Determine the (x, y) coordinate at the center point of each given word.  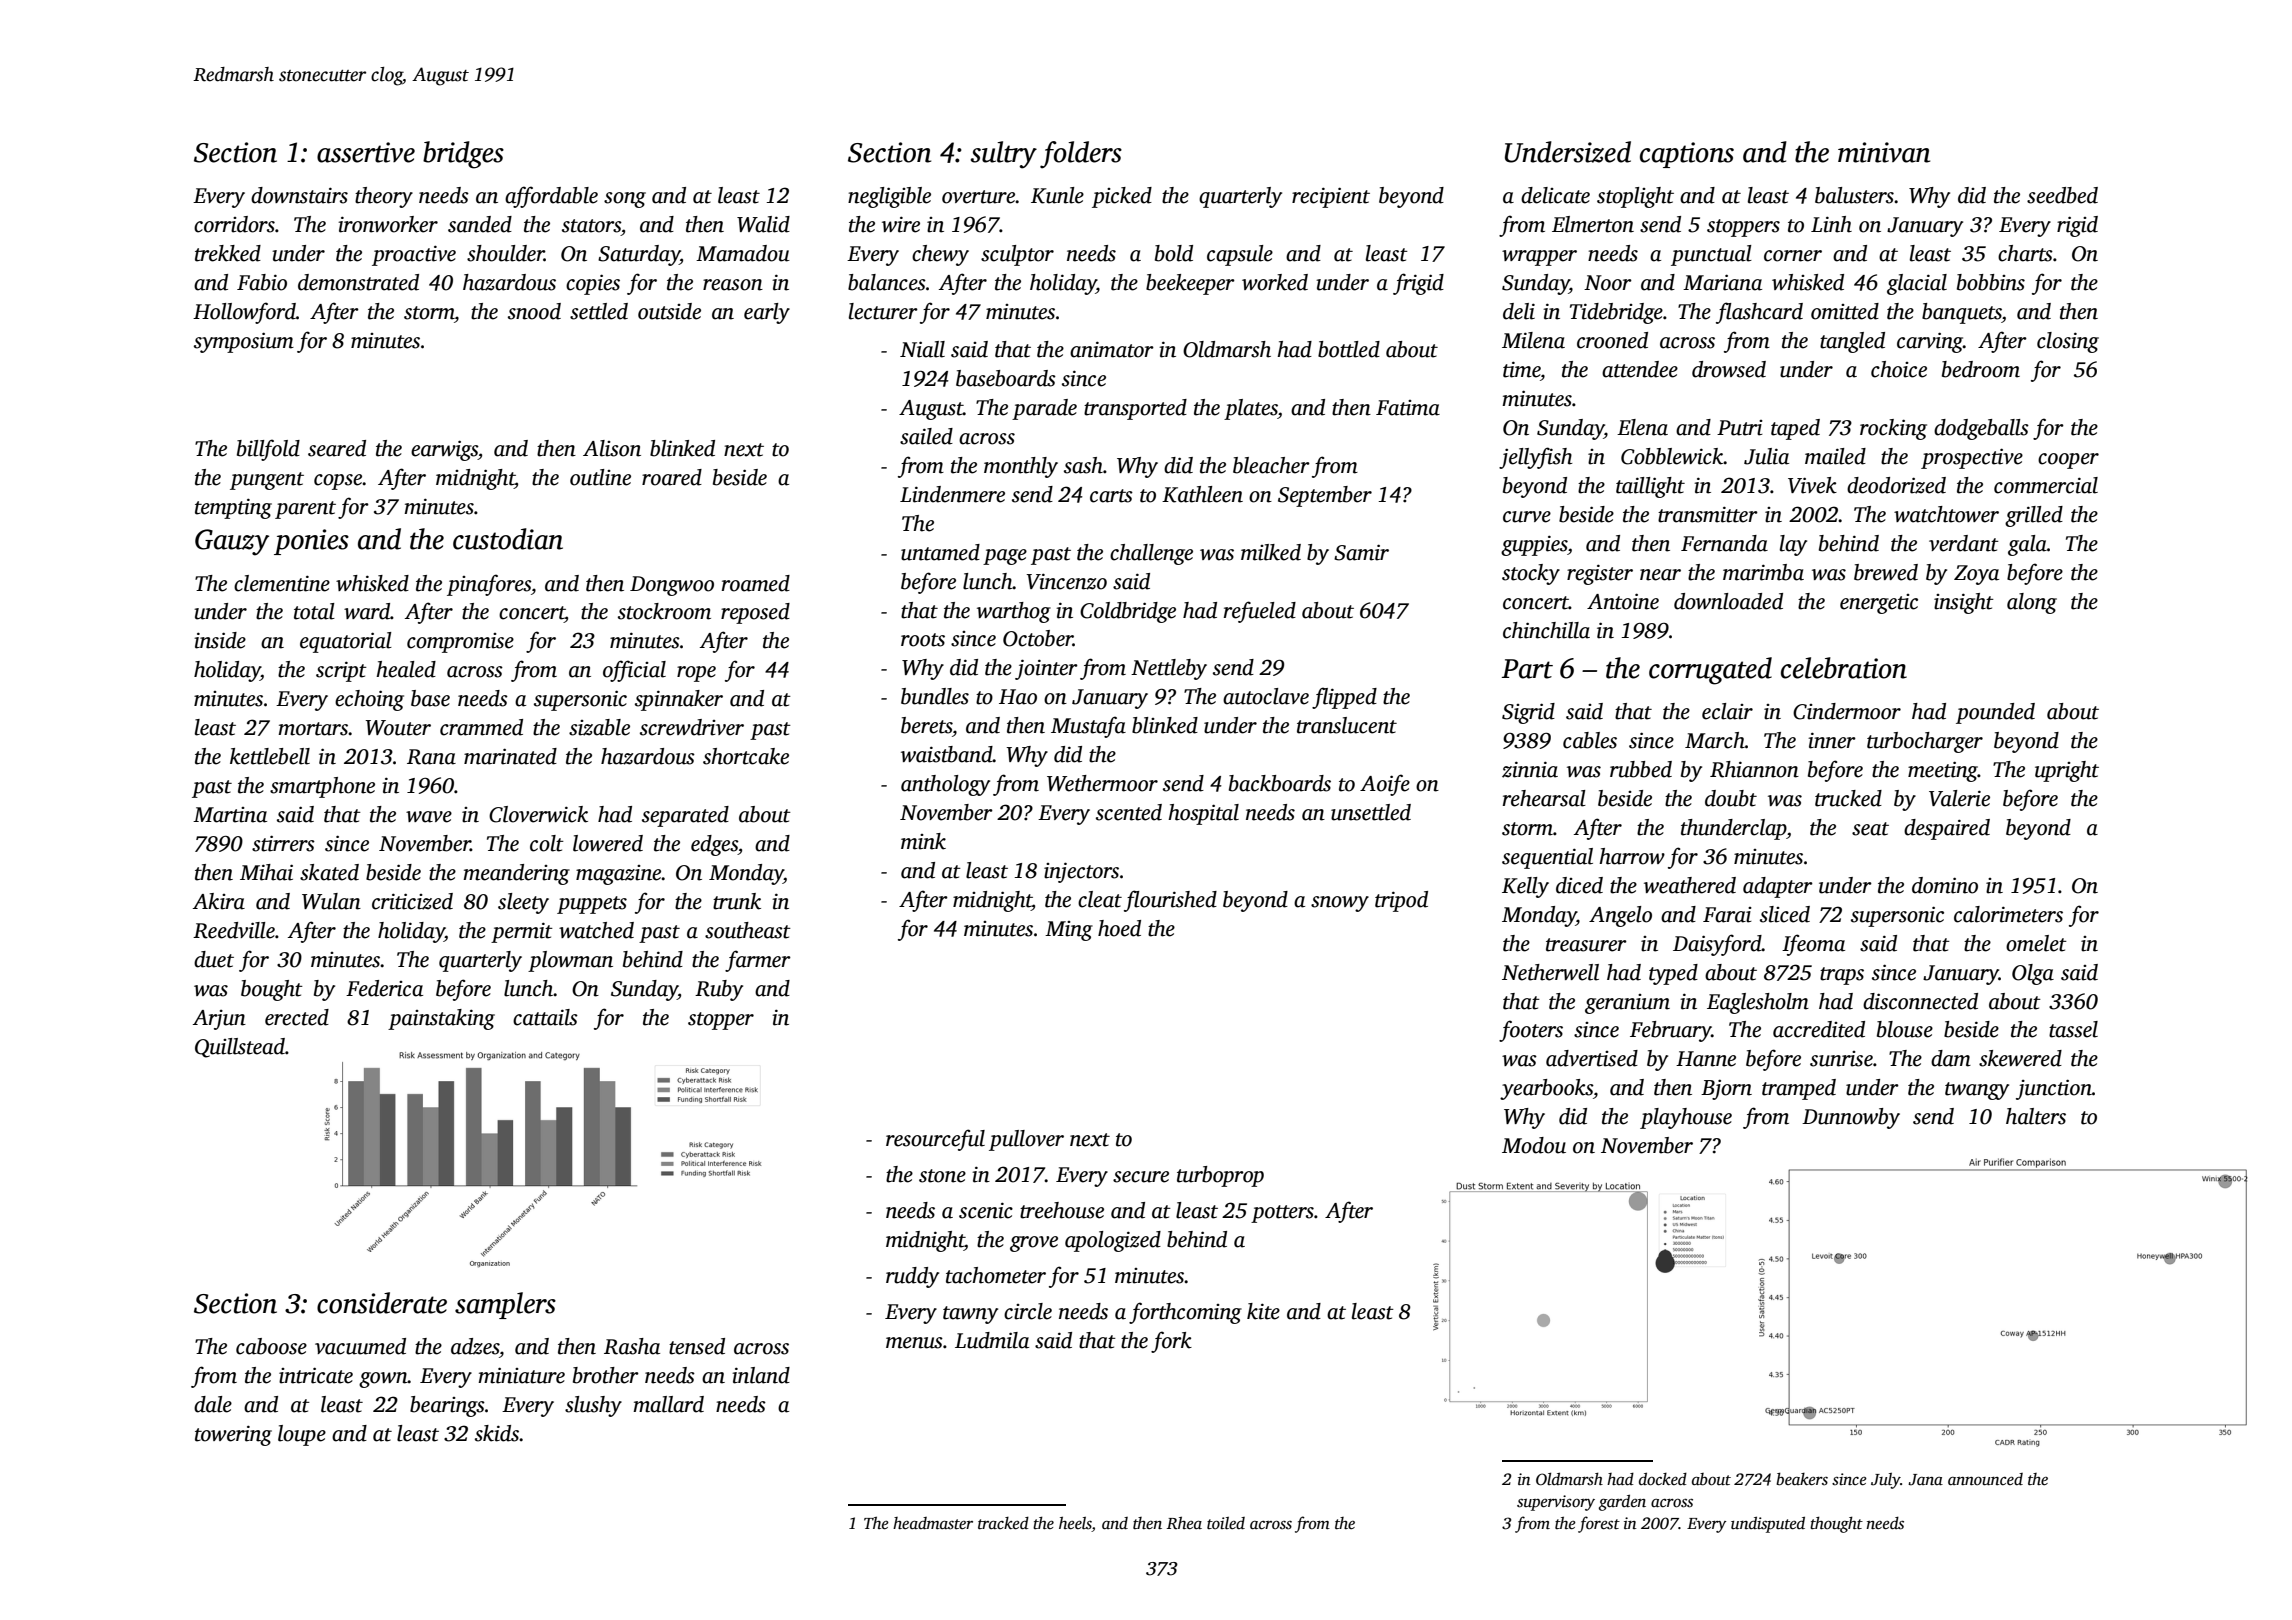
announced (1985, 1479)
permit (522, 932)
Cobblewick (1672, 456)
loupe (302, 1435)
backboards (1280, 783)
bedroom (1981, 369)
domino (1945, 885)
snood (534, 311)
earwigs (444, 450)
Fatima (1408, 408)
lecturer (883, 311)
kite (1263, 1311)
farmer (758, 961)
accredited (1819, 1029)
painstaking (441, 1019)
